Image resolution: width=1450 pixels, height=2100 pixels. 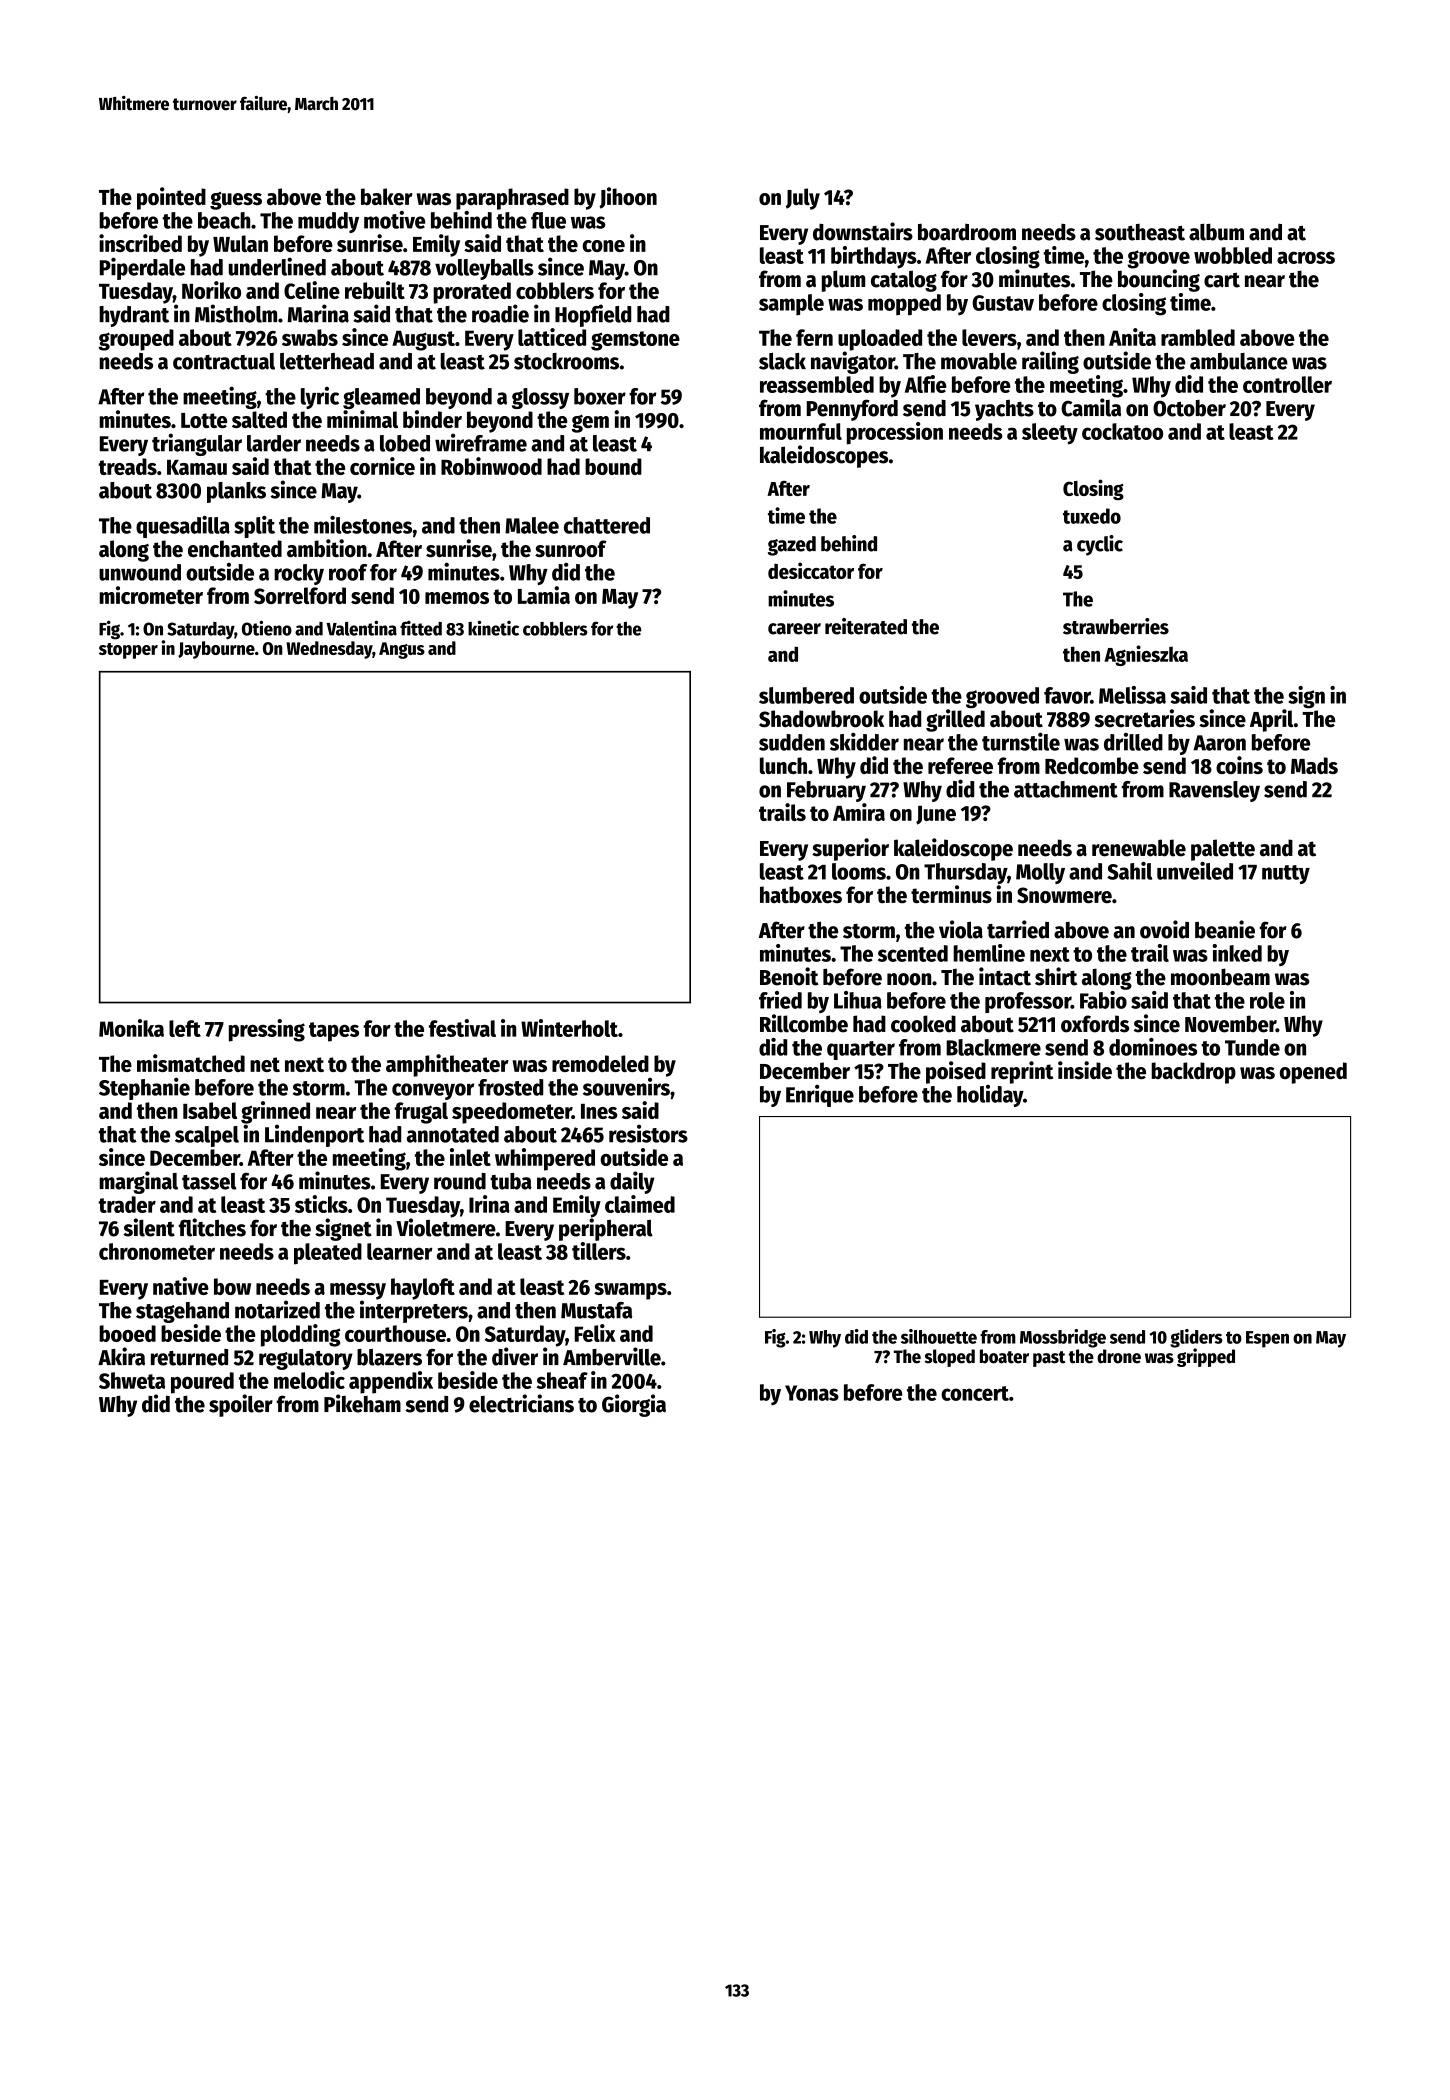 What do you see at coordinates (1216, 232) in the screenshot?
I see `album` at bounding box center [1216, 232].
